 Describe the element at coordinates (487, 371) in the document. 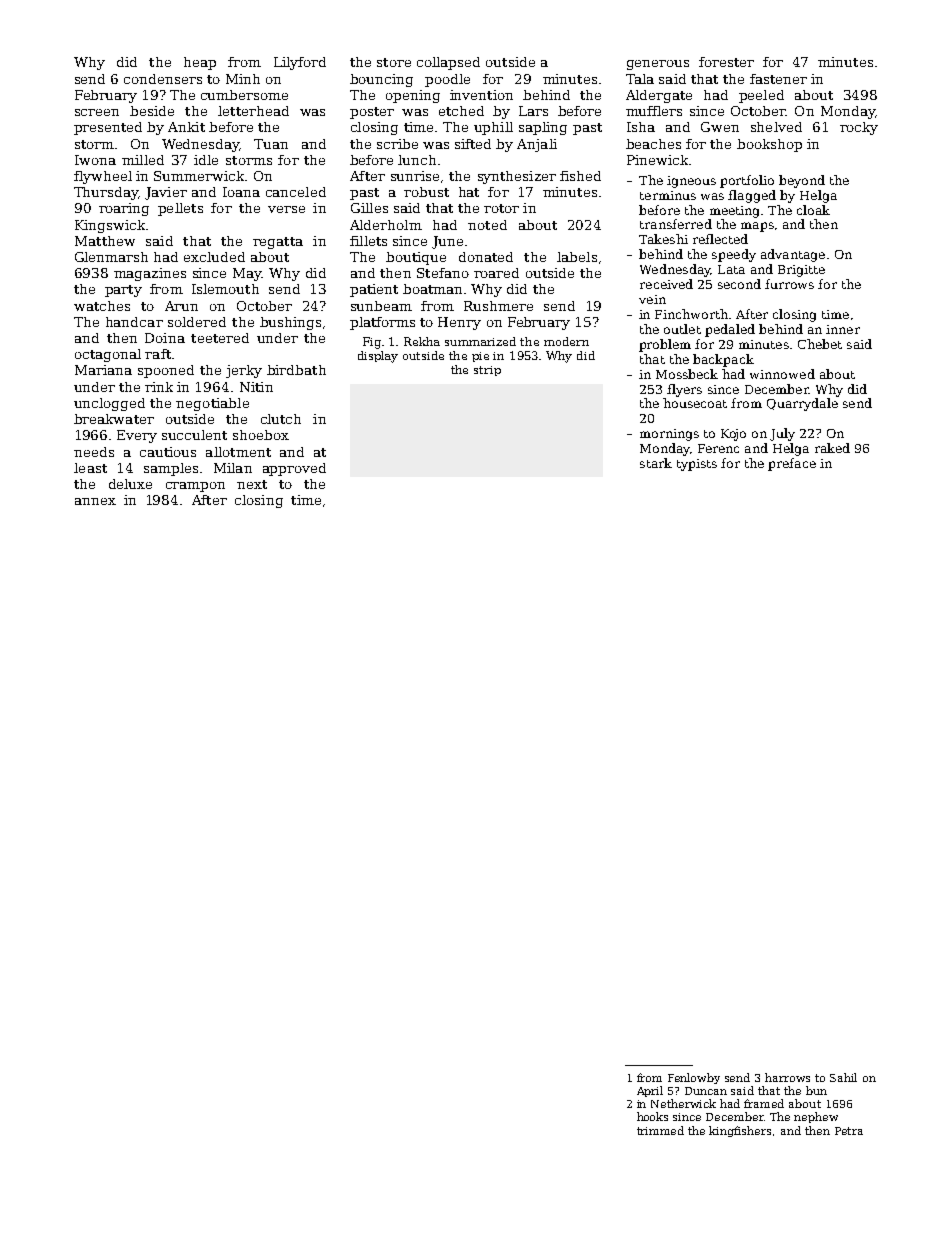

I see `strip` at that location.
